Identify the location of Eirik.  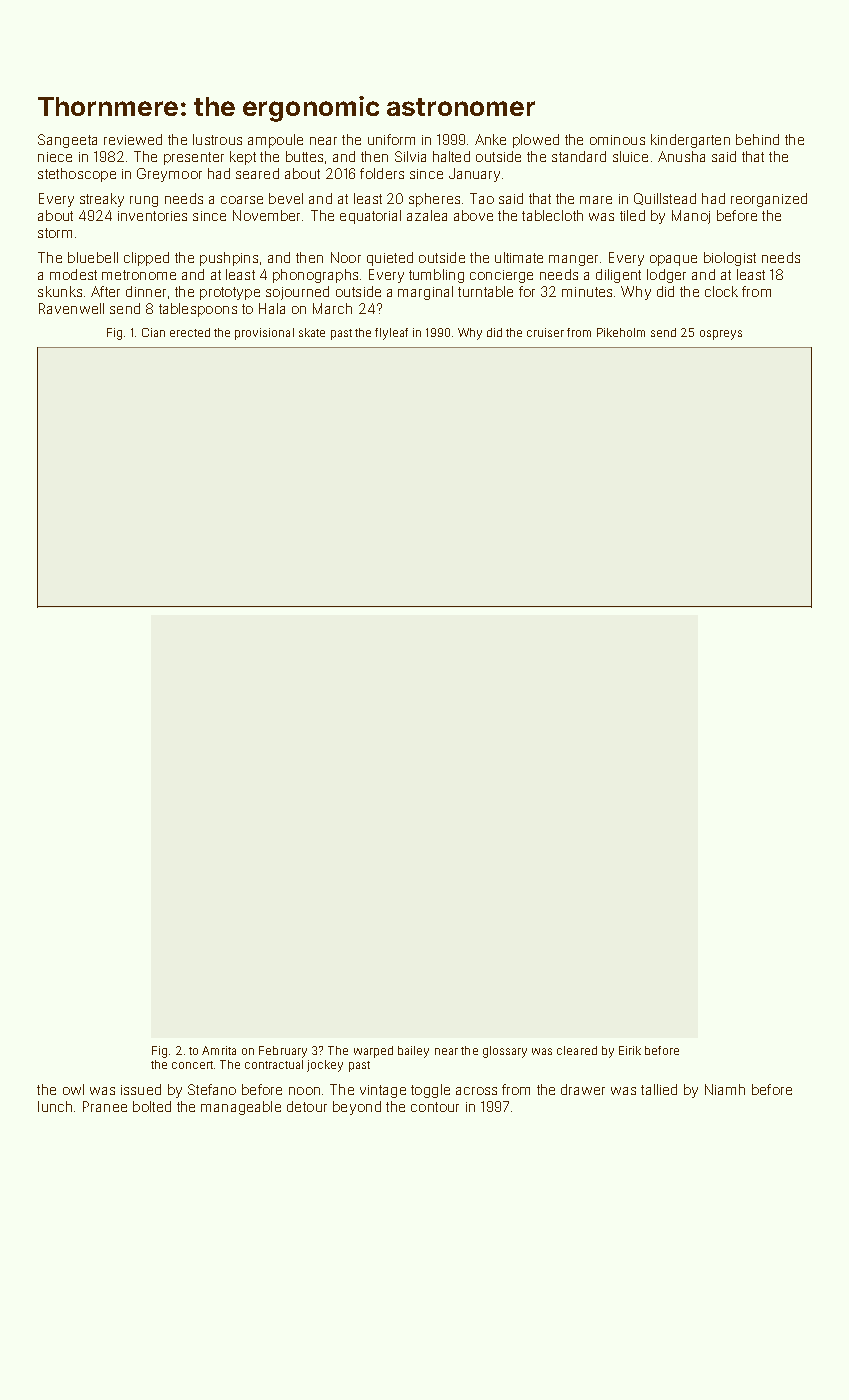
(630, 1050).
